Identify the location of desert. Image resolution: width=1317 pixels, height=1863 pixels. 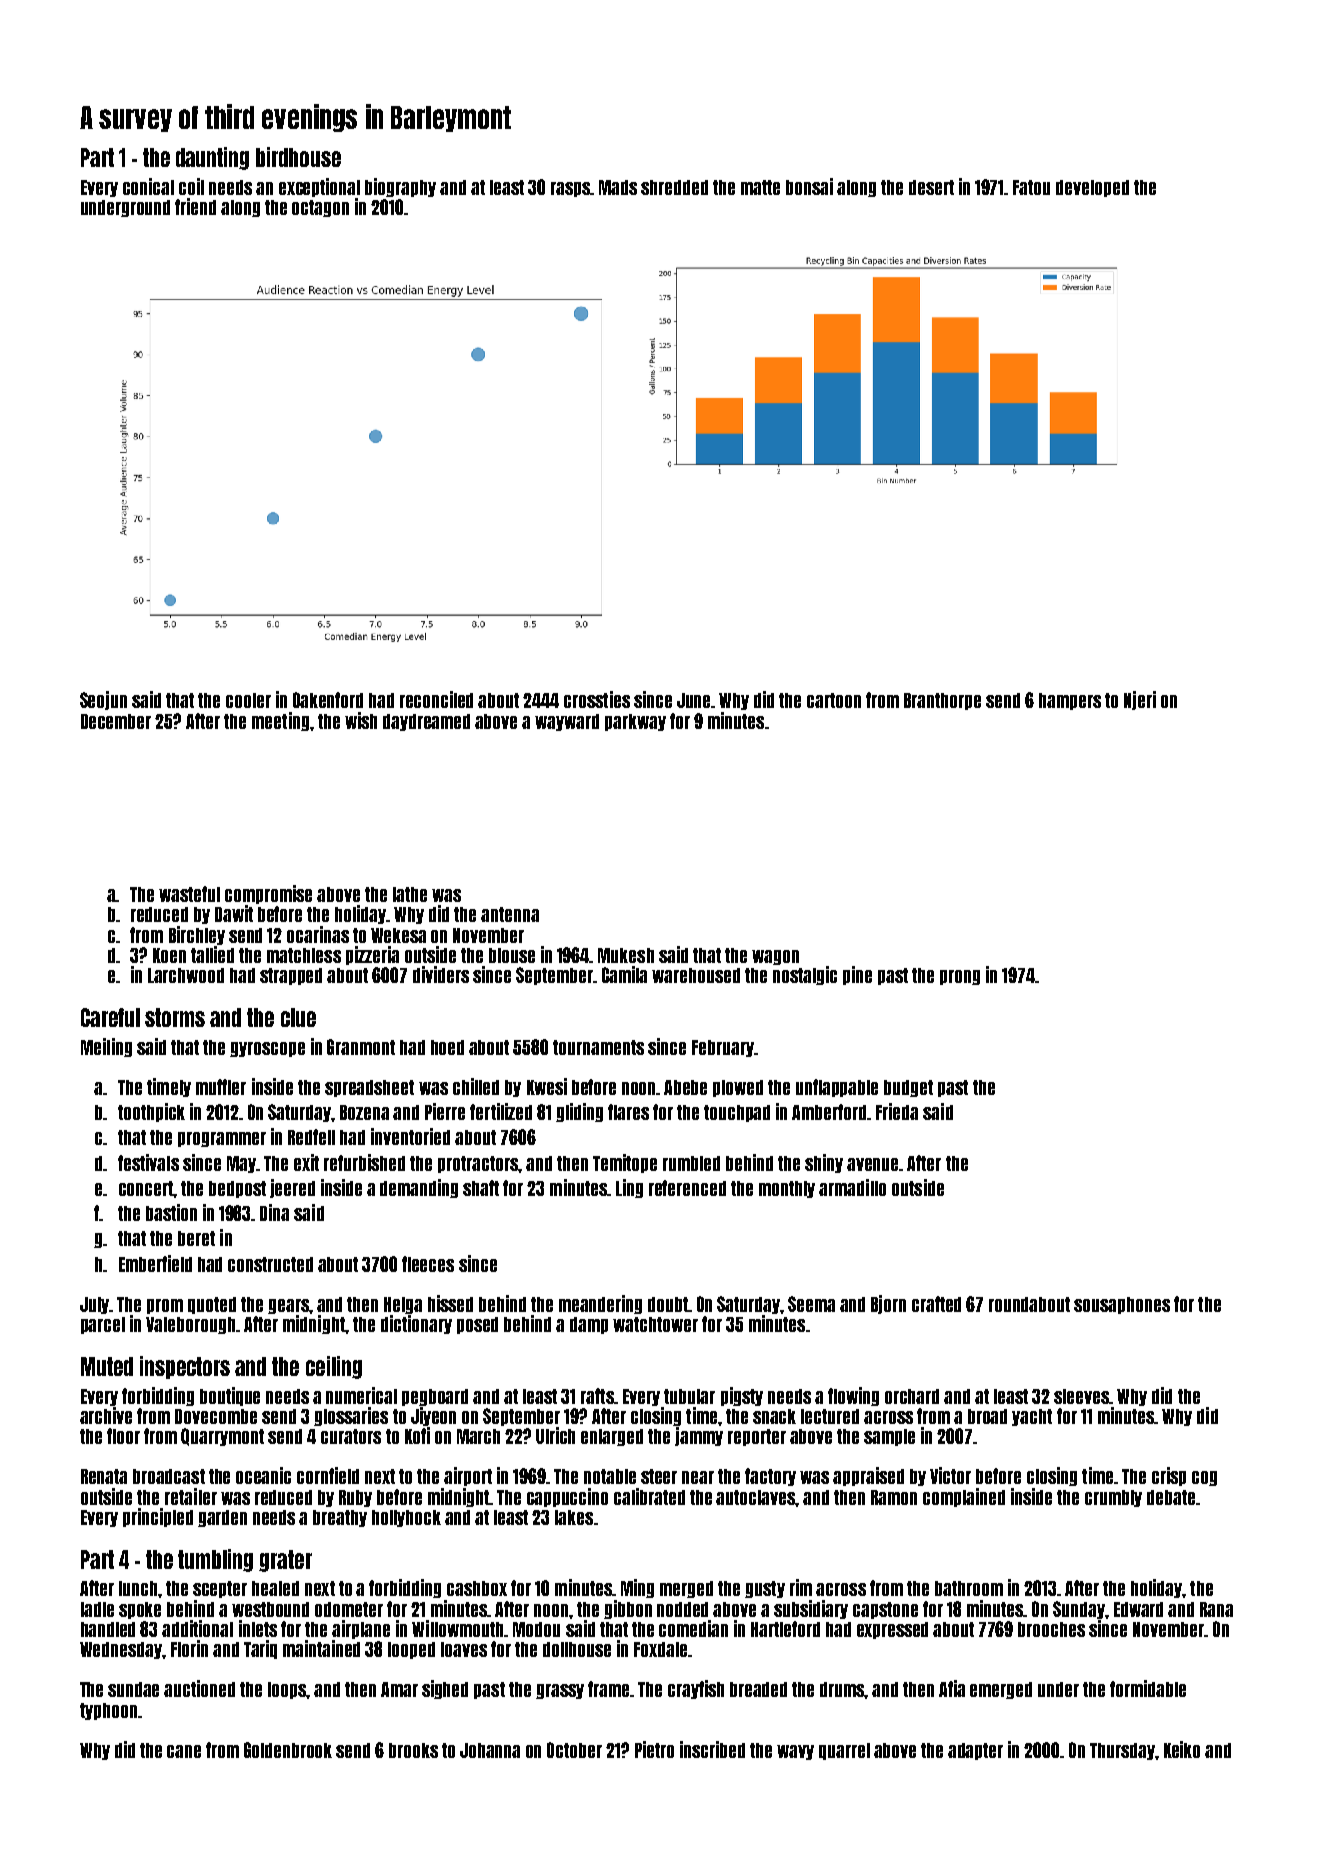
(931, 187).
